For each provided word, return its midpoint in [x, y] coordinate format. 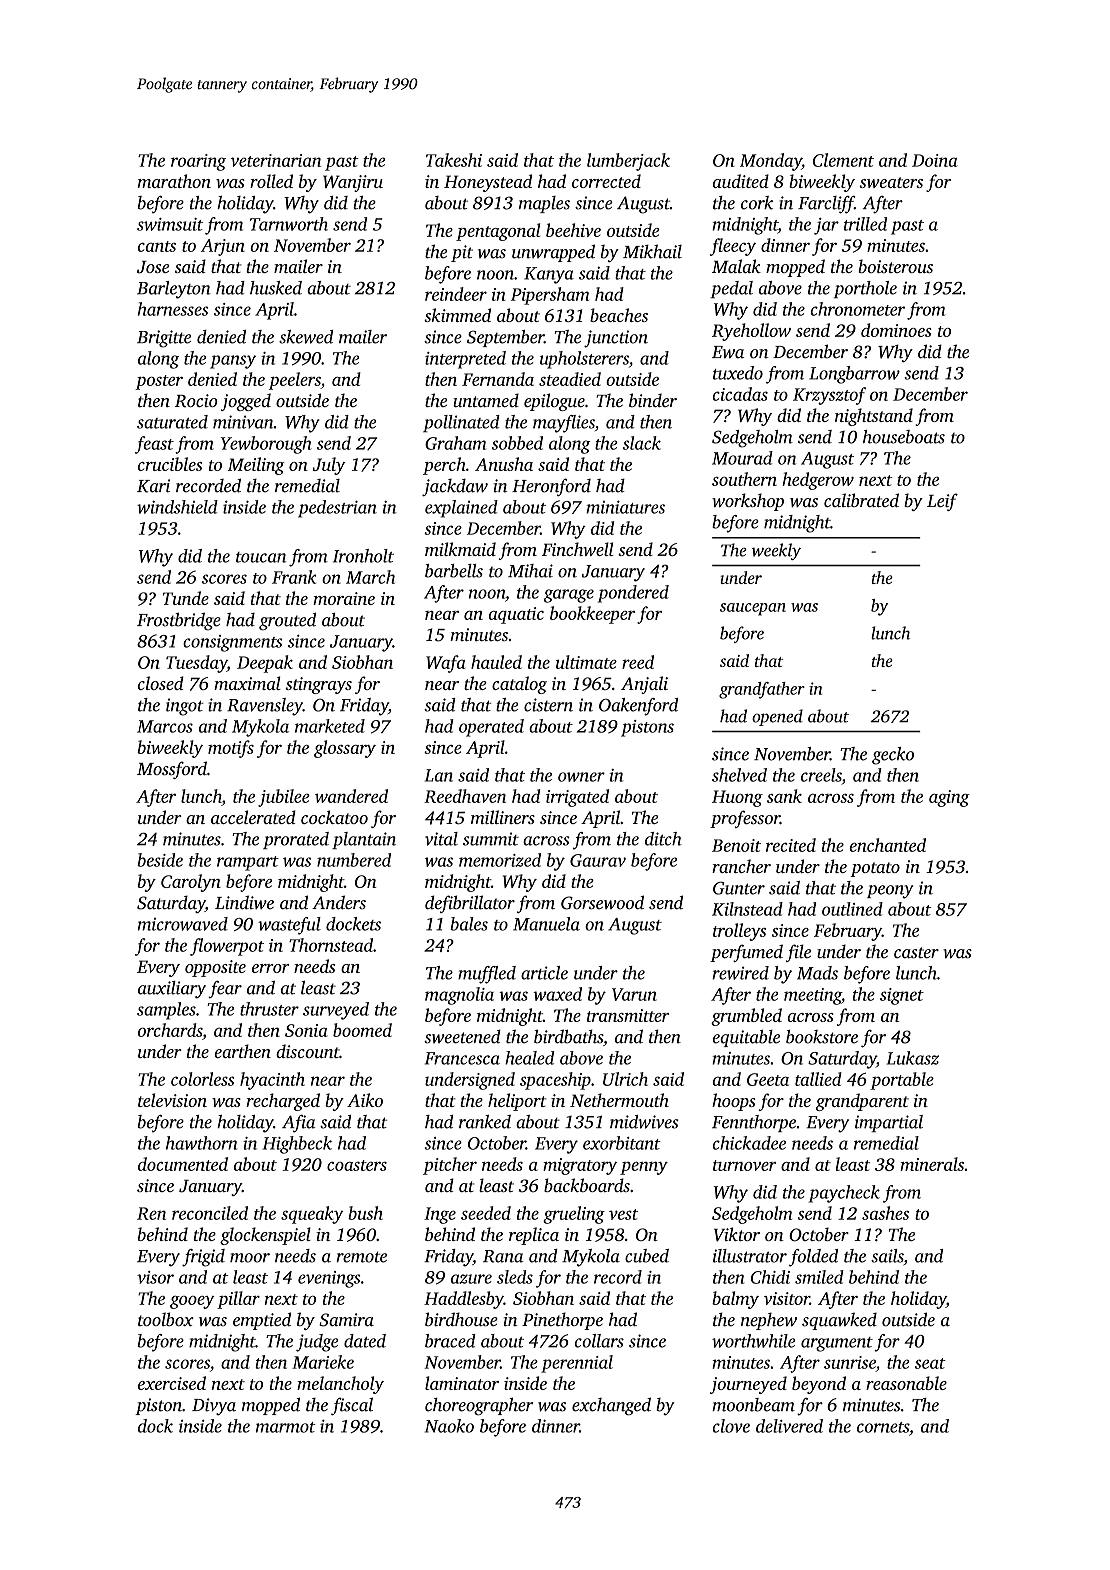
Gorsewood [602, 902]
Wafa [446, 664]
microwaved [183, 924]
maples [544, 204]
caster [916, 953]
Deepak [265, 664]
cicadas [740, 394]
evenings [329, 1279]
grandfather [762, 690]
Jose [153, 267]
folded [813, 1258]
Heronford [551, 487]
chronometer [858, 309]
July [329, 466]
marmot [286, 1427]
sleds [515, 1277]
